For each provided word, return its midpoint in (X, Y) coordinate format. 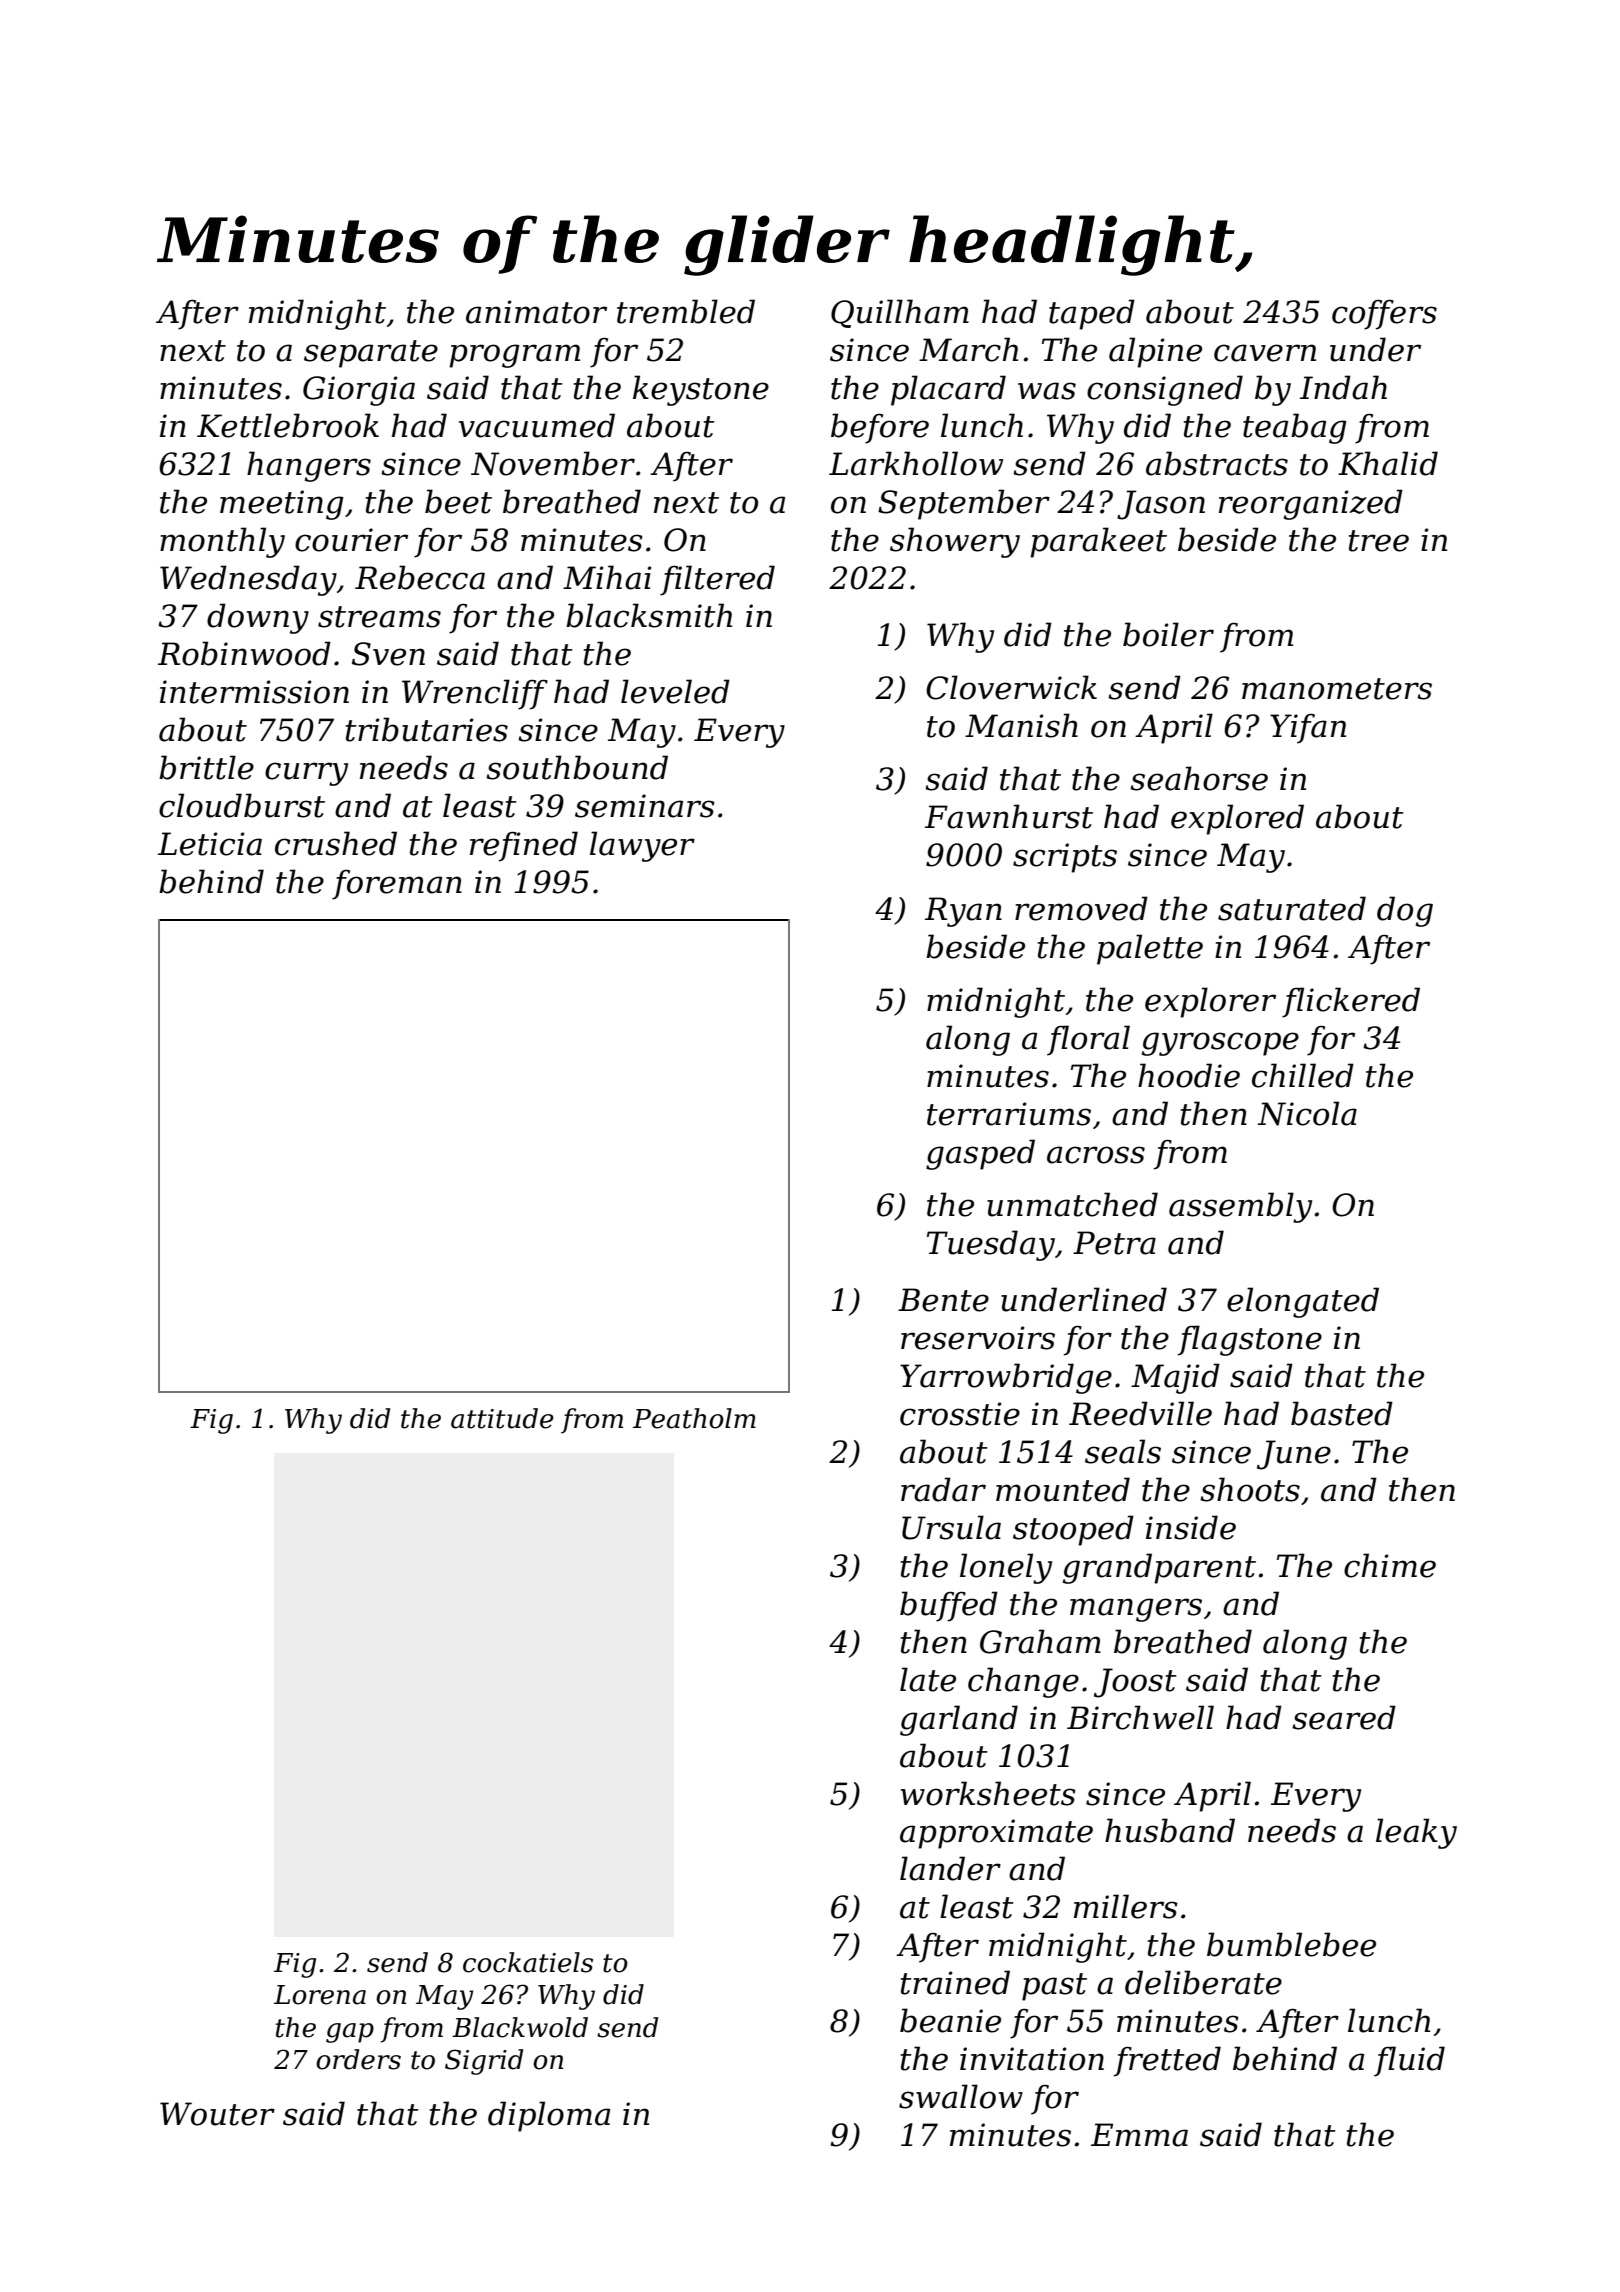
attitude (502, 1418)
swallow (961, 2096)
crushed (336, 843)
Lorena (320, 1995)
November (553, 463)
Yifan (1308, 728)
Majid (1175, 1378)
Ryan (963, 912)
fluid (1409, 2061)
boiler (1168, 634)
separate (371, 354)
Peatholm (694, 1418)
